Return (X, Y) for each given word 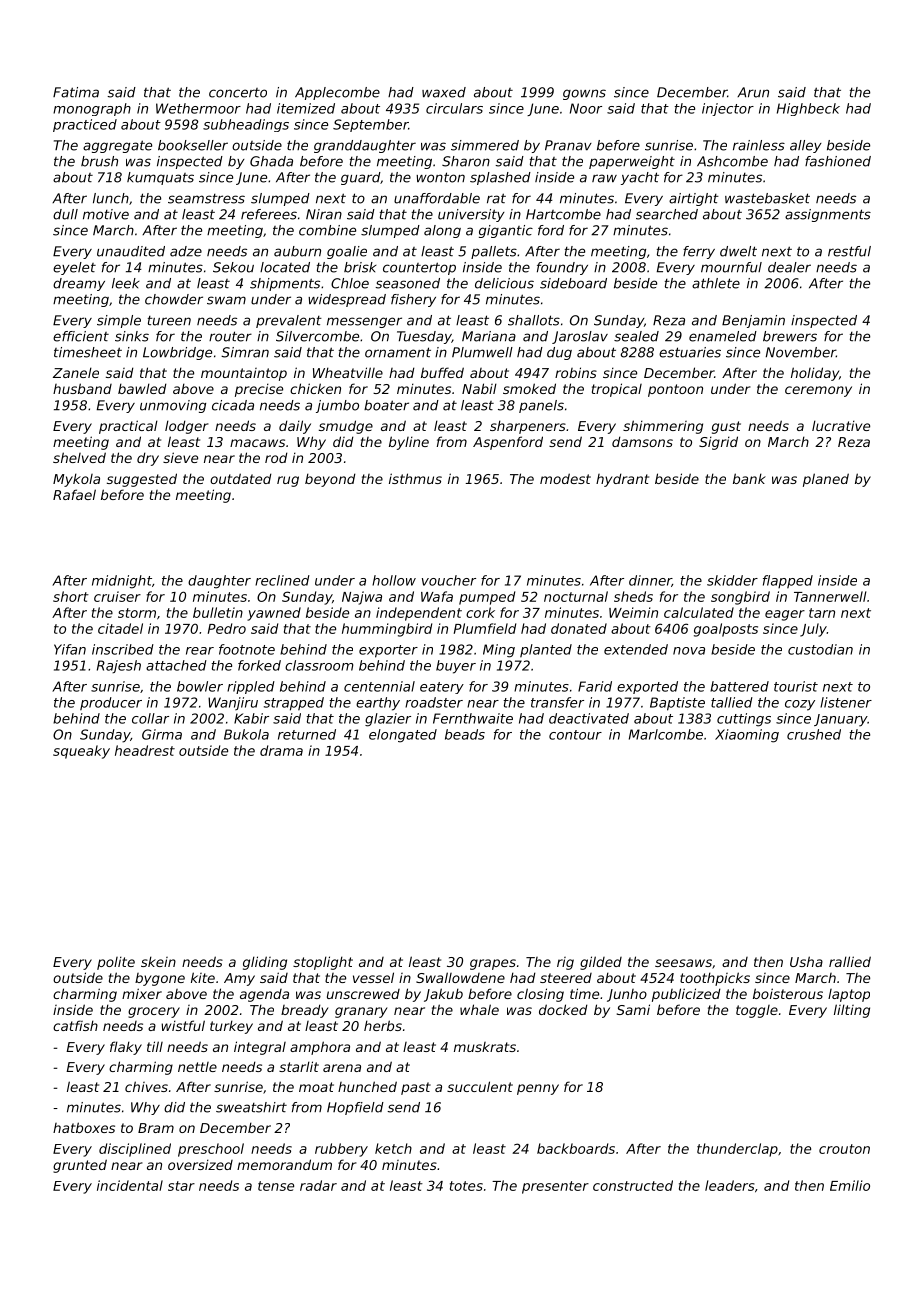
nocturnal (576, 596)
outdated (241, 478)
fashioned (838, 161)
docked (563, 1009)
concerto (238, 93)
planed (826, 480)
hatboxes (84, 1127)
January (841, 720)
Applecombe (337, 93)
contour (575, 735)
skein (158, 961)
